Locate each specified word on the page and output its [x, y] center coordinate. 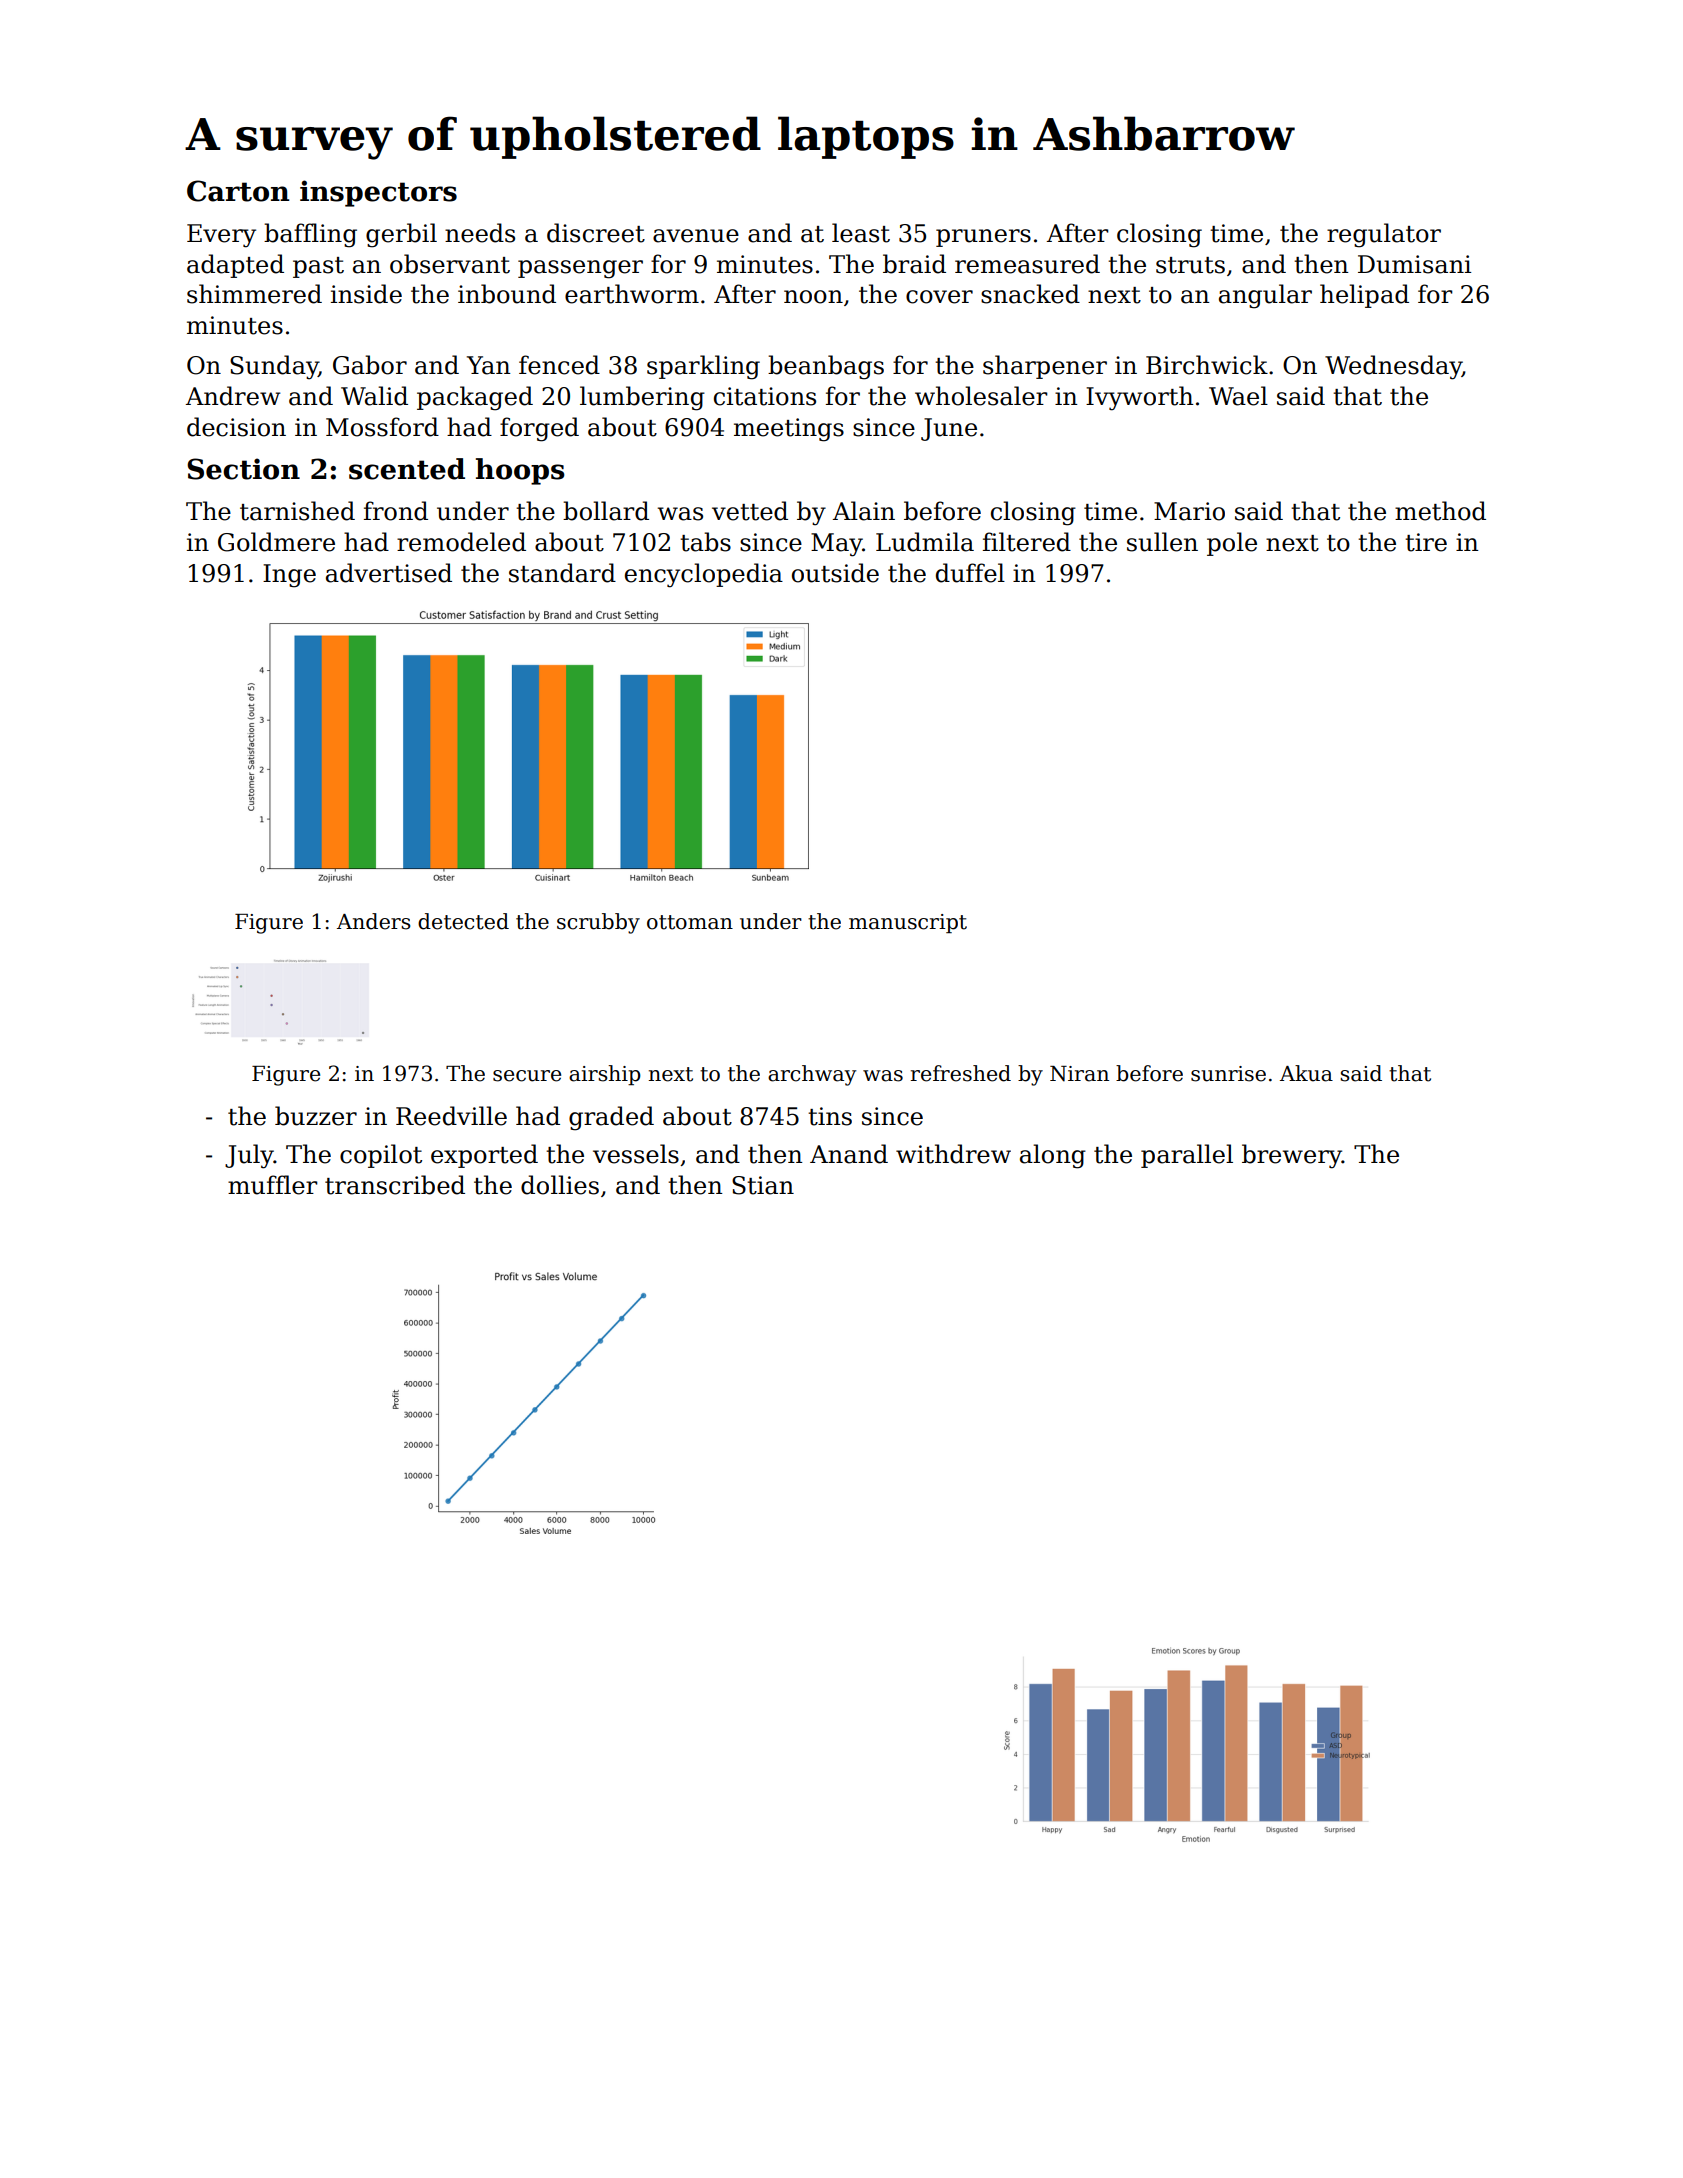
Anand [849, 1154]
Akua [1306, 1073]
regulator [1384, 235]
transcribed [395, 1185]
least [861, 233]
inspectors [378, 193]
